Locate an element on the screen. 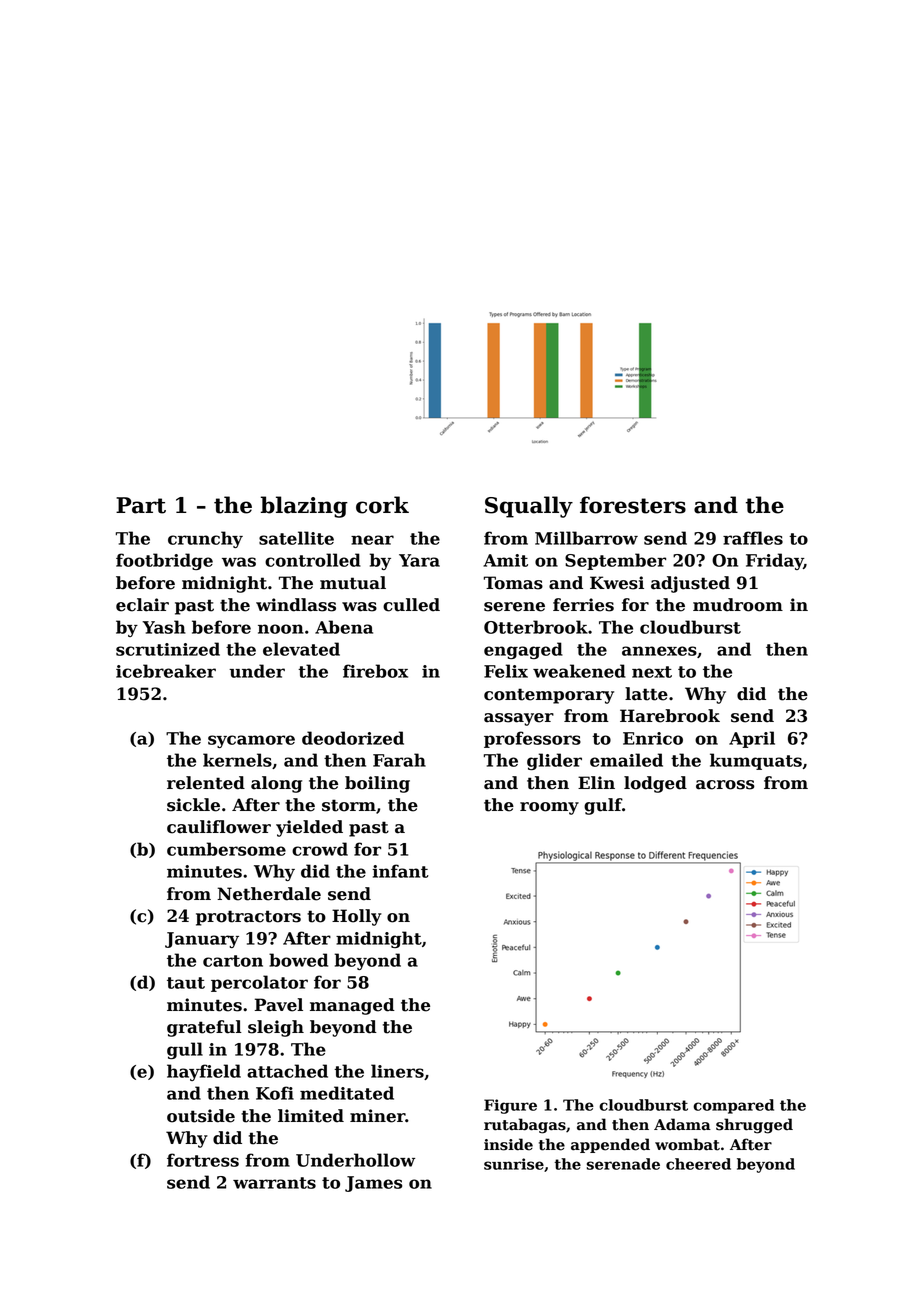 This screenshot has width=924, height=1308. Enrico is located at coordinates (653, 738).
